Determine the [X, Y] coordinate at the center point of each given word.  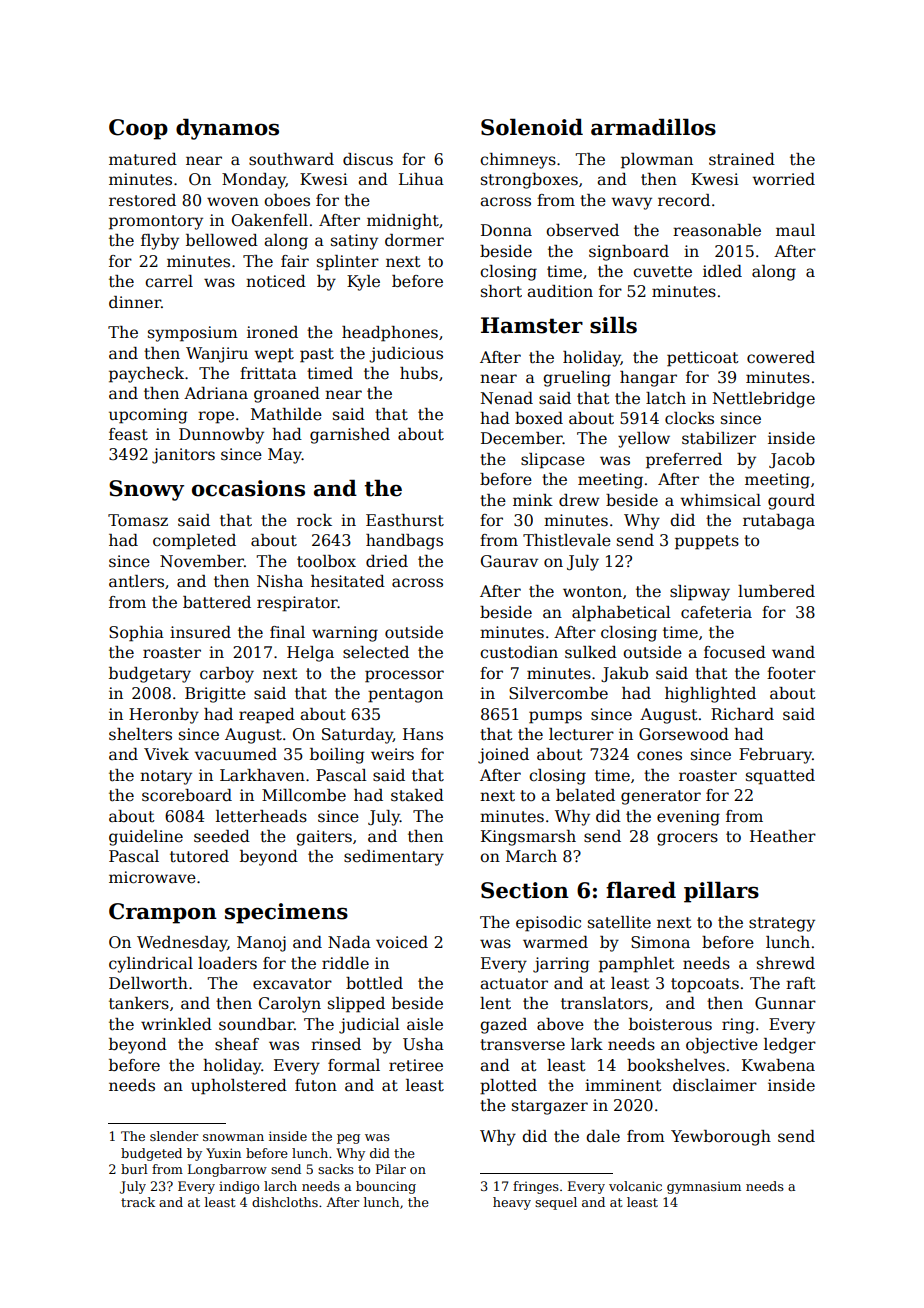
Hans [423, 734]
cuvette [662, 271]
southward [291, 159]
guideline [146, 838]
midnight [403, 222]
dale [603, 1136]
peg [348, 1139]
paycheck [146, 375]
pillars [721, 892]
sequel [556, 1203]
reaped [267, 716]
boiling [337, 756]
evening [688, 818]
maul [795, 230]
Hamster [532, 325]
